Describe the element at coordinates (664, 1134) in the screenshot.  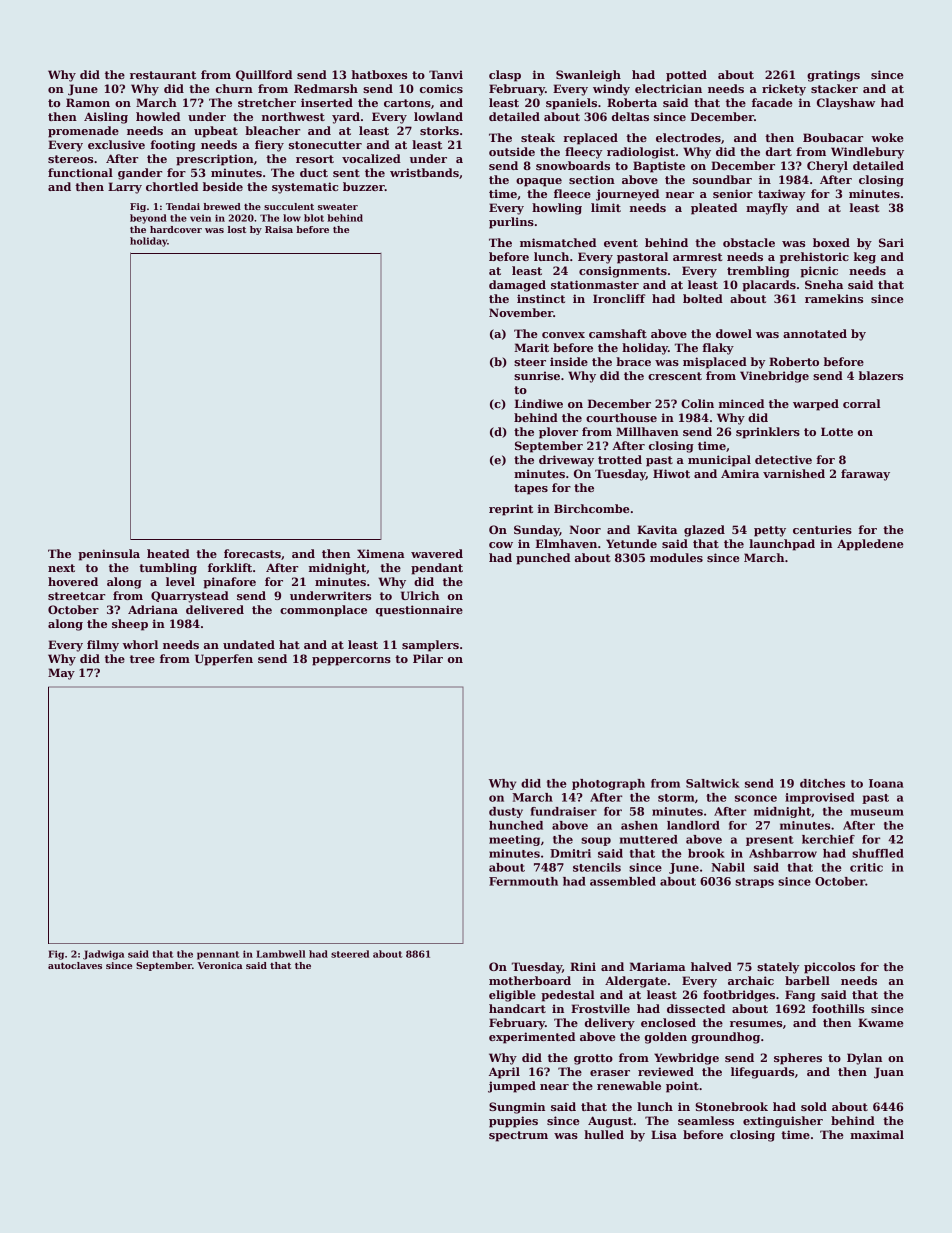
I see `Lisa` at that location.
